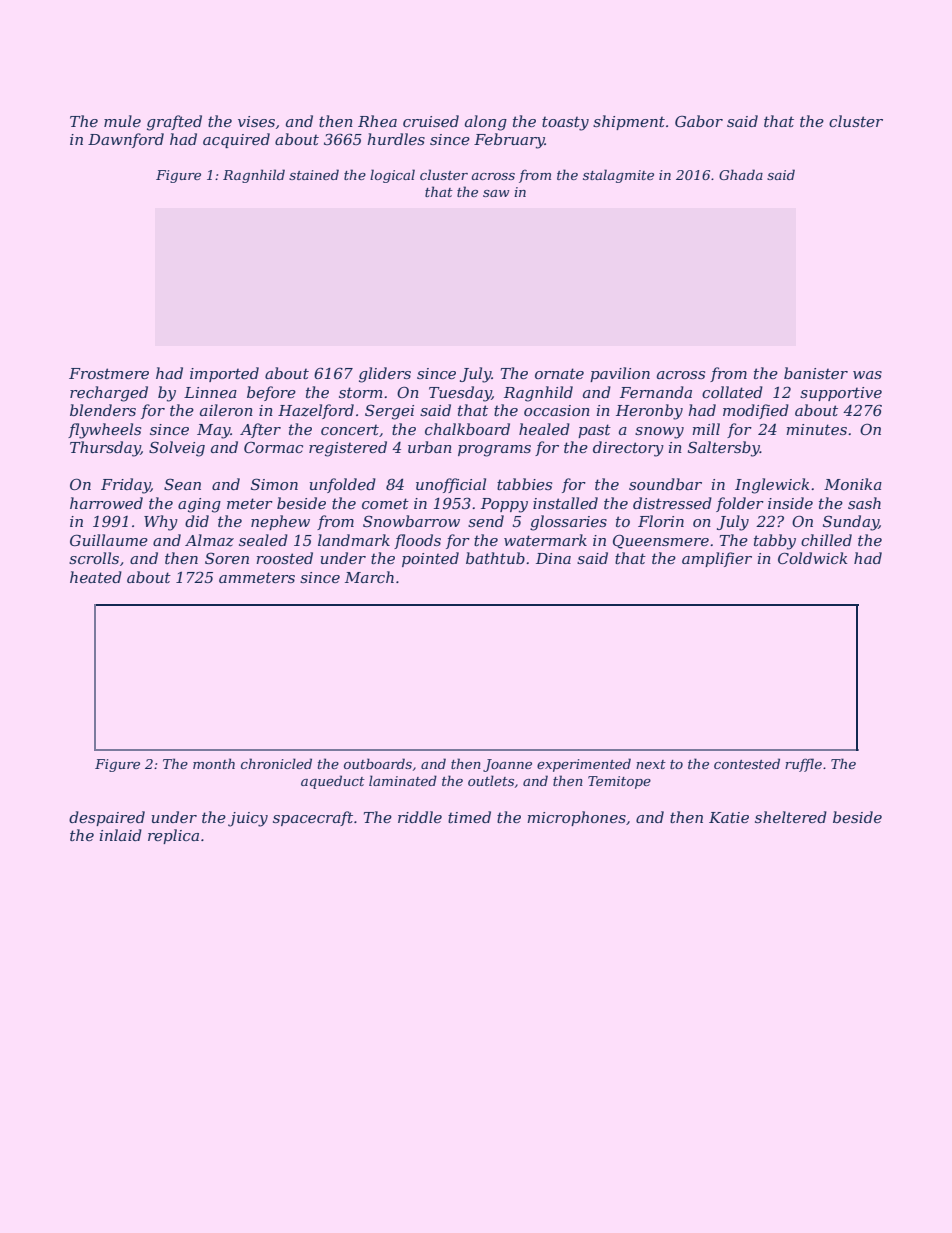 The height and width of the image is (1233, 952). What do you see at coordinates (717, 559) in the image?
I see `amplifier` at bounding box center [717, 559].
